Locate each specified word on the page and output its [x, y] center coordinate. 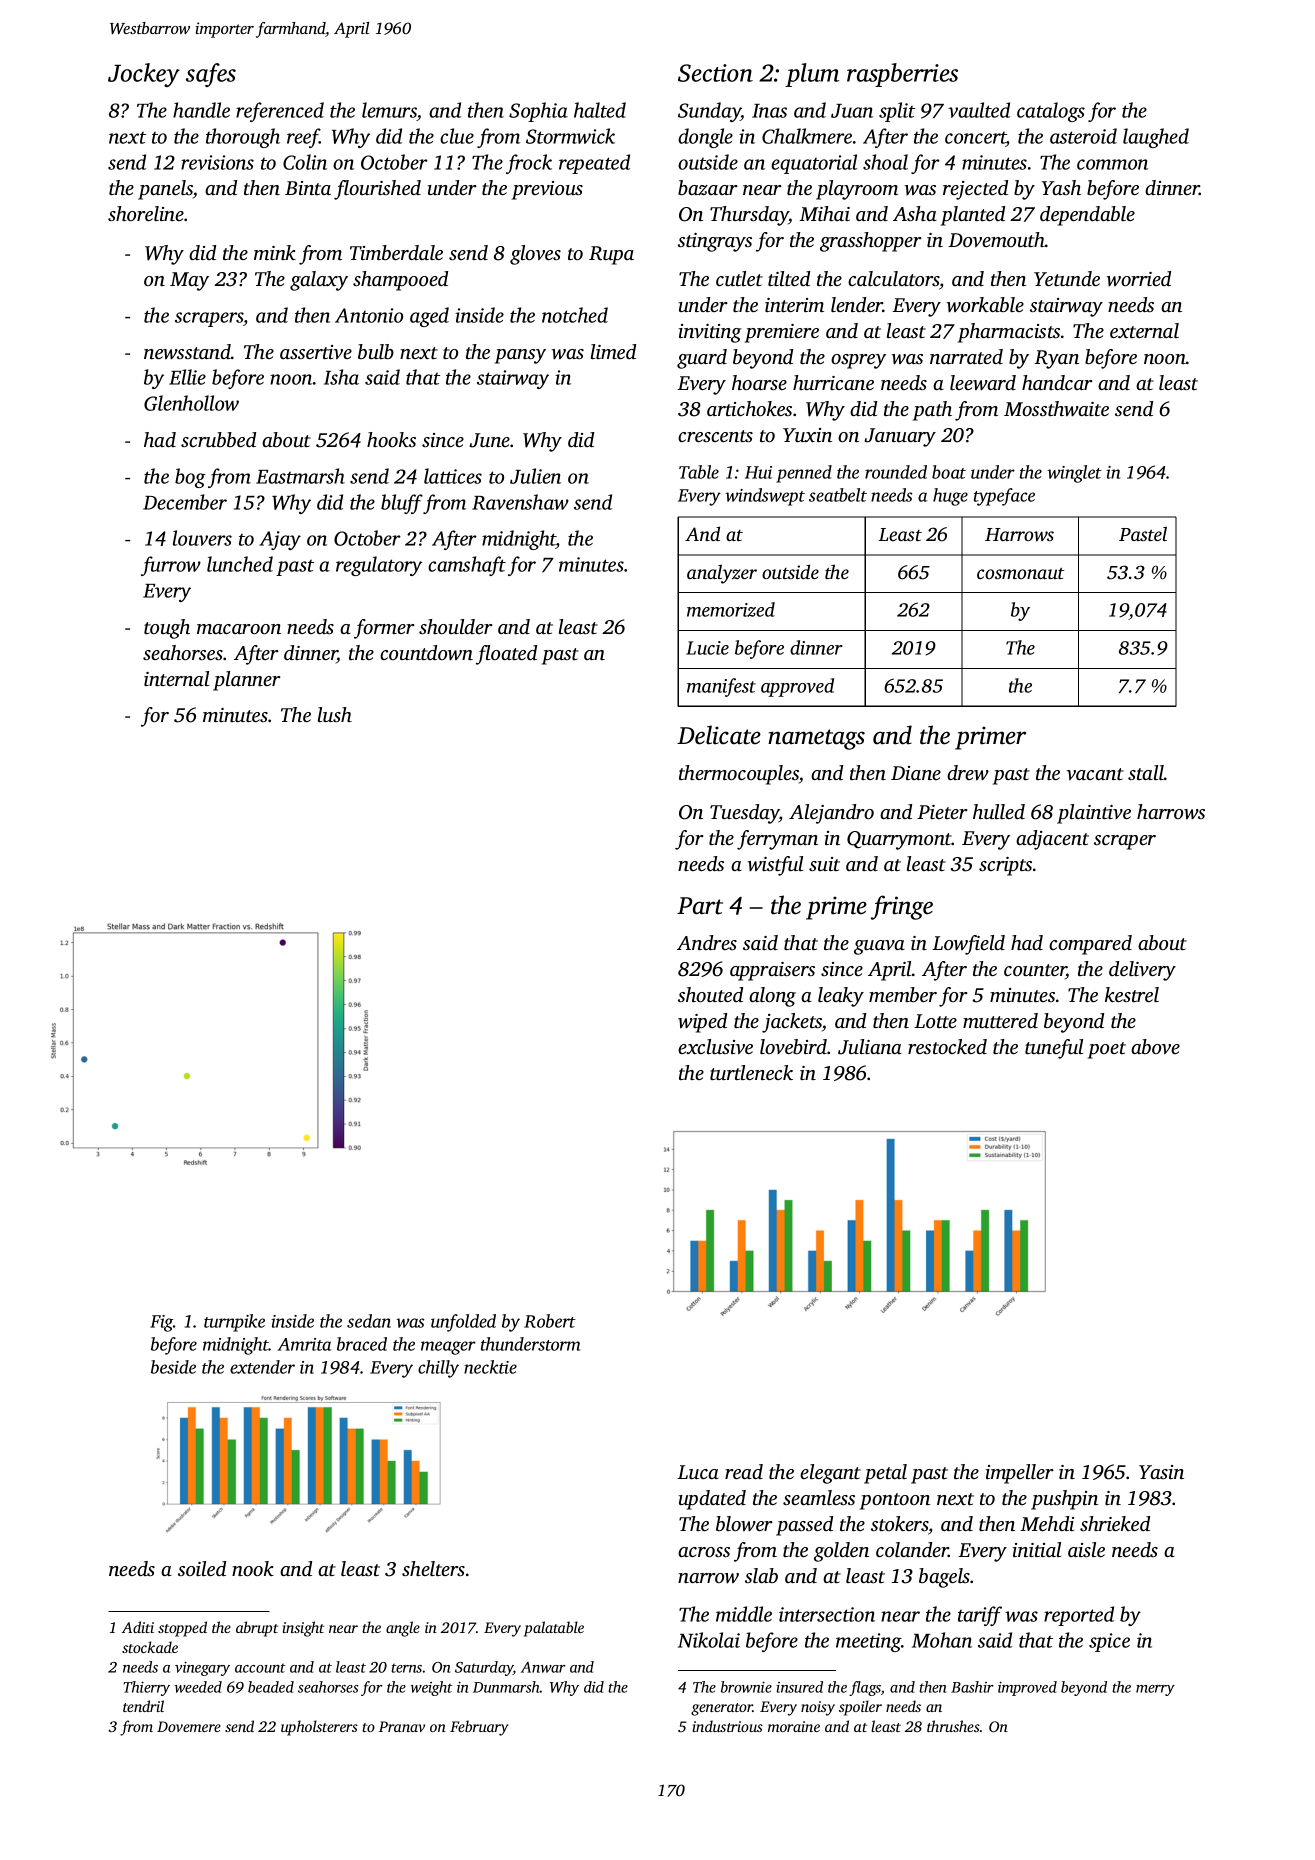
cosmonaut [1020, 573]
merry [1155, 1690]
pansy [520, 356]
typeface [1004, 497]
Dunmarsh [506, 1687]
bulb [376, 351]
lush [335, 714]
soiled [202, 1568]
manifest [721, 687]
